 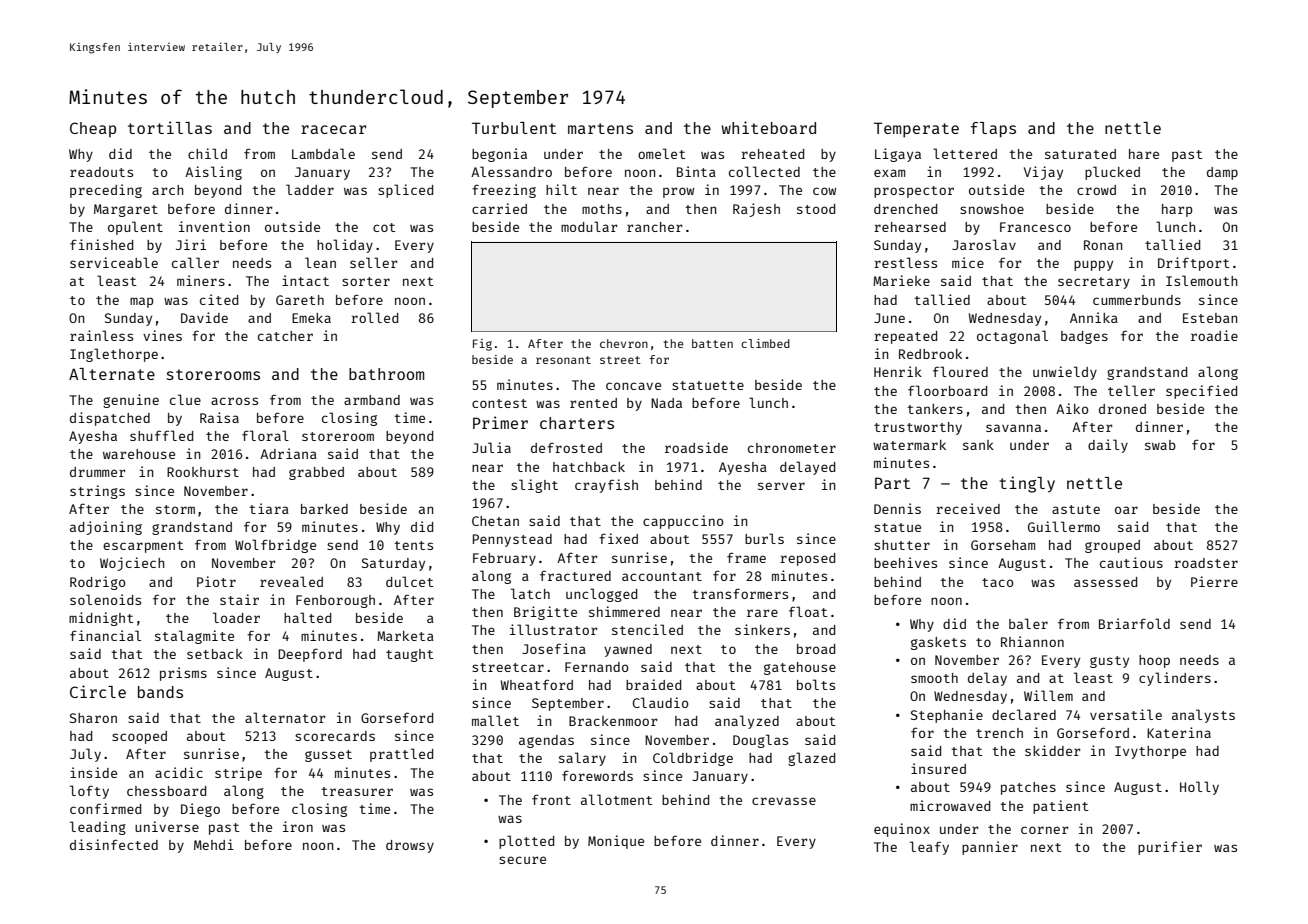 I want to click on midnight, so click(x=101, y=619).
